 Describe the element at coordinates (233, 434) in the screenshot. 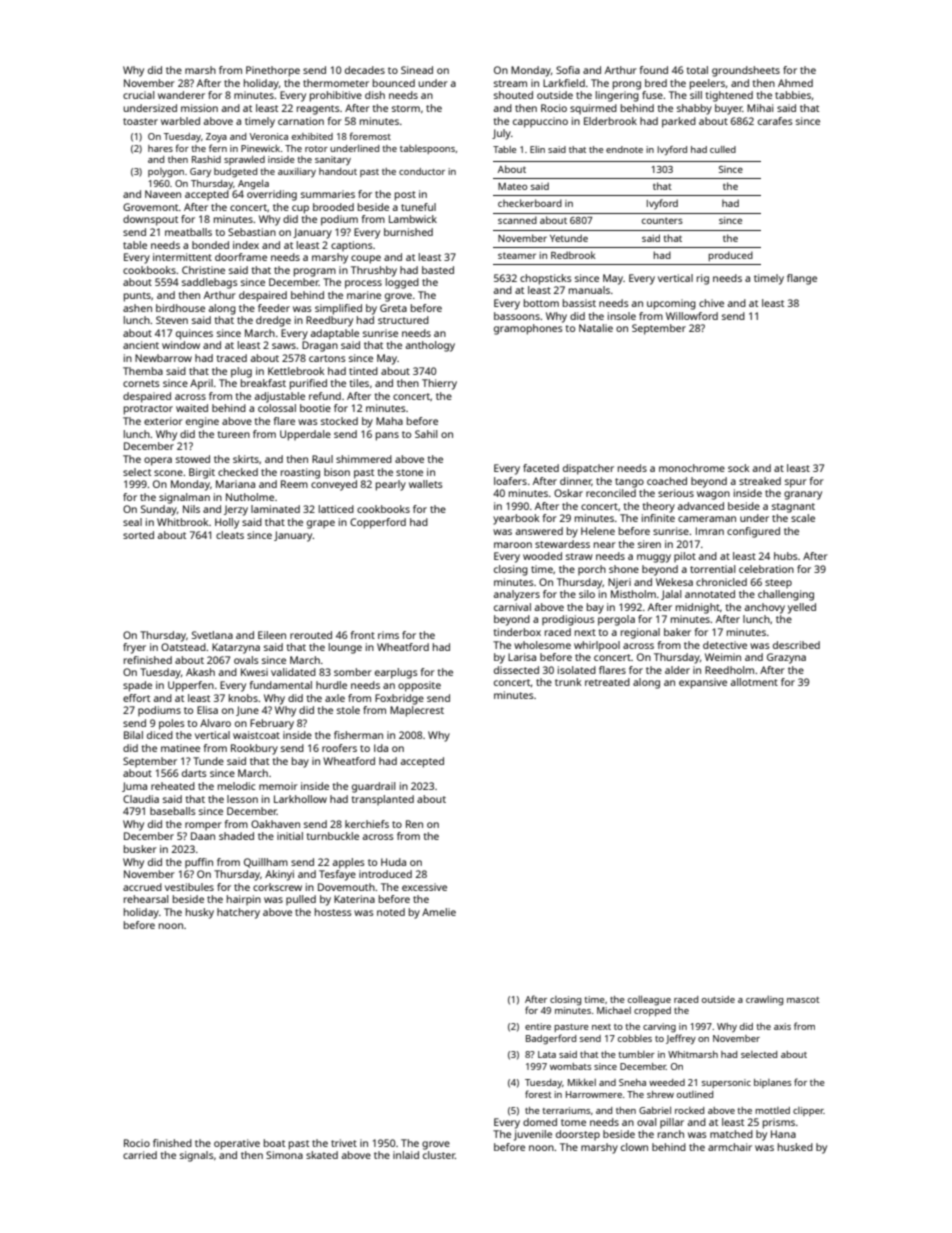

I see `tureen` at that location.
